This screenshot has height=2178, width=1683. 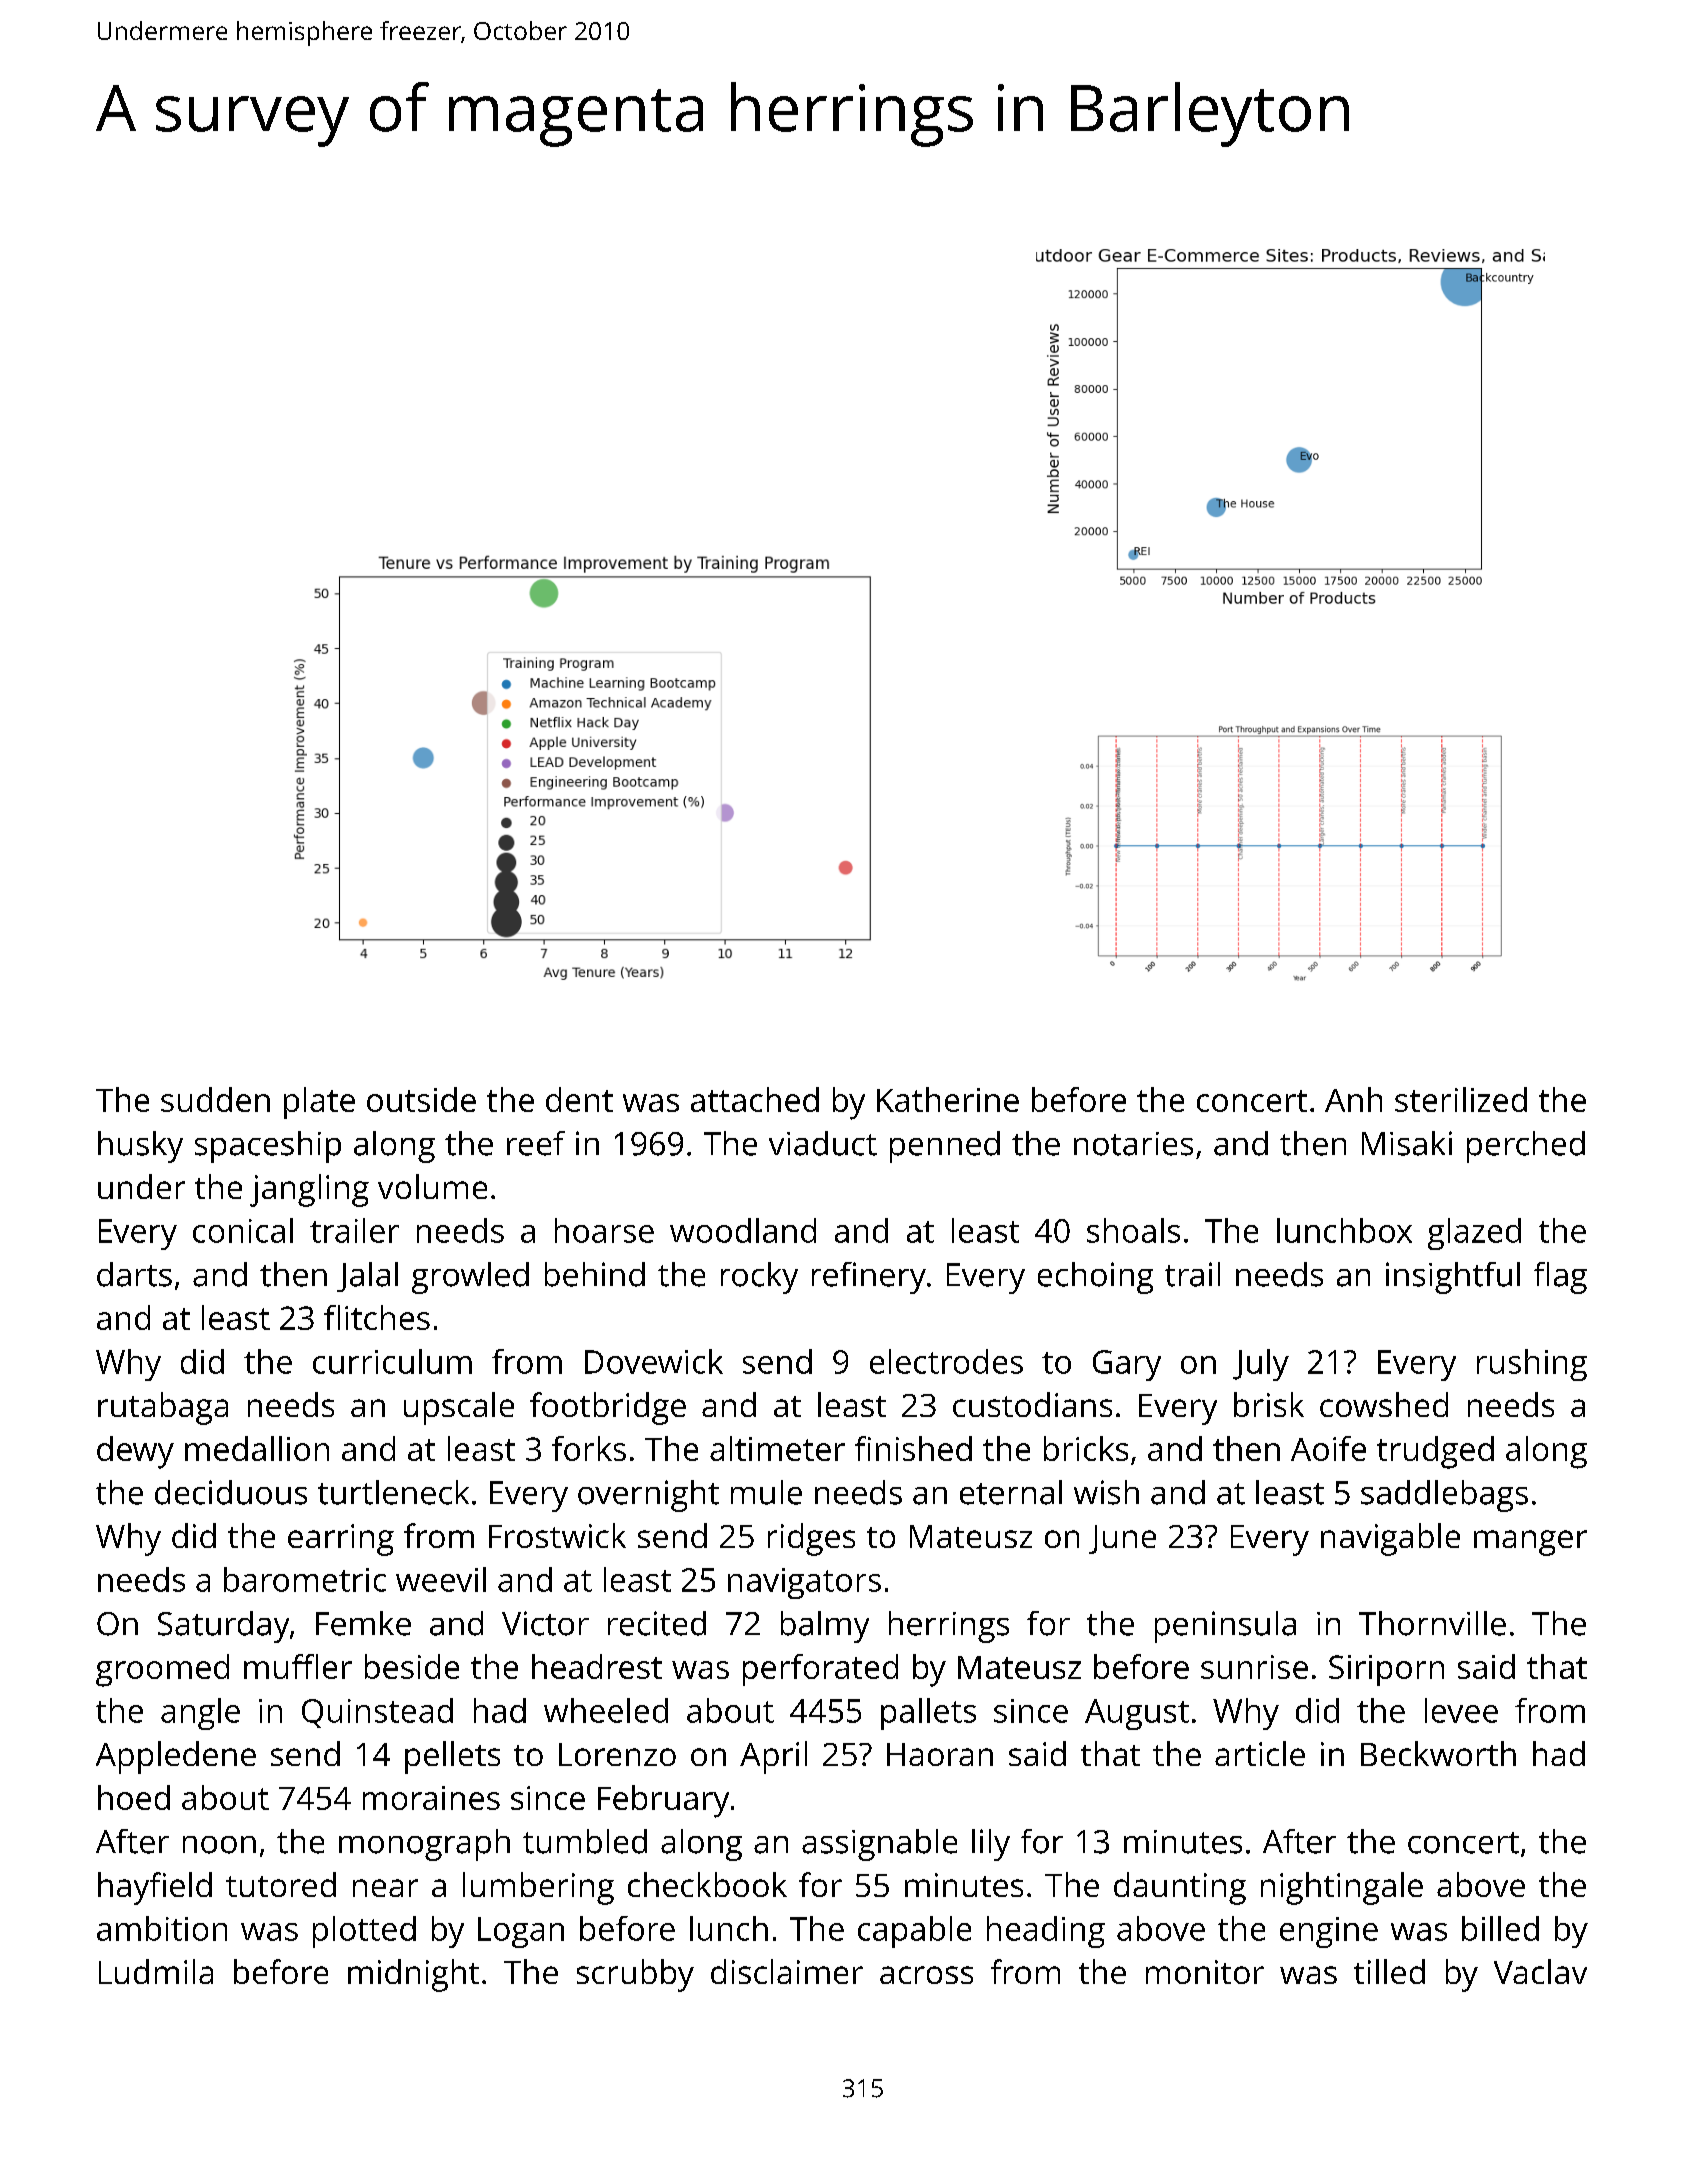 I want to click on attached, so click(x=755, y=1099).
